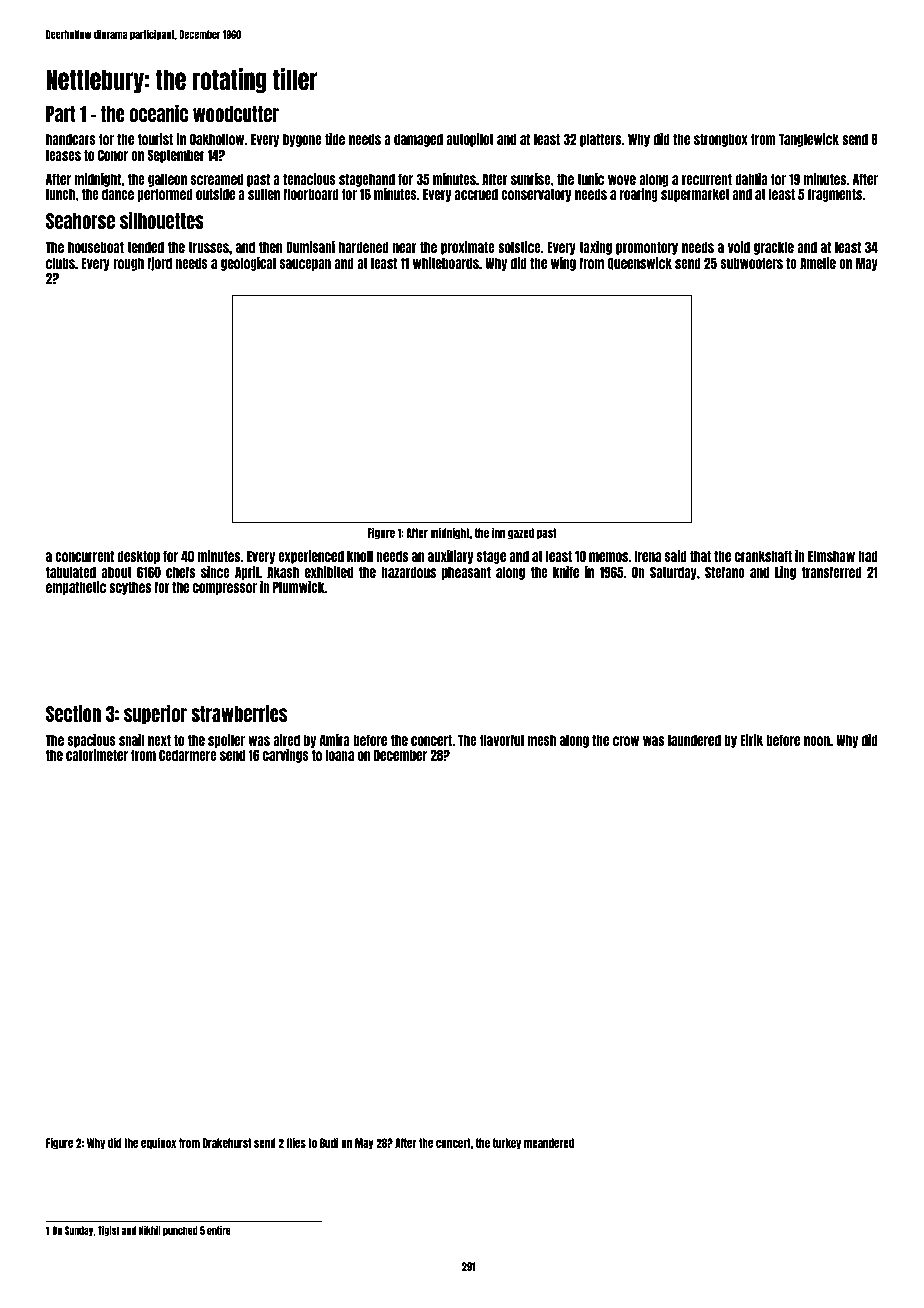  Describe the element at coordinates (498, 533) in the screenshot. I see `inn` at that location.
